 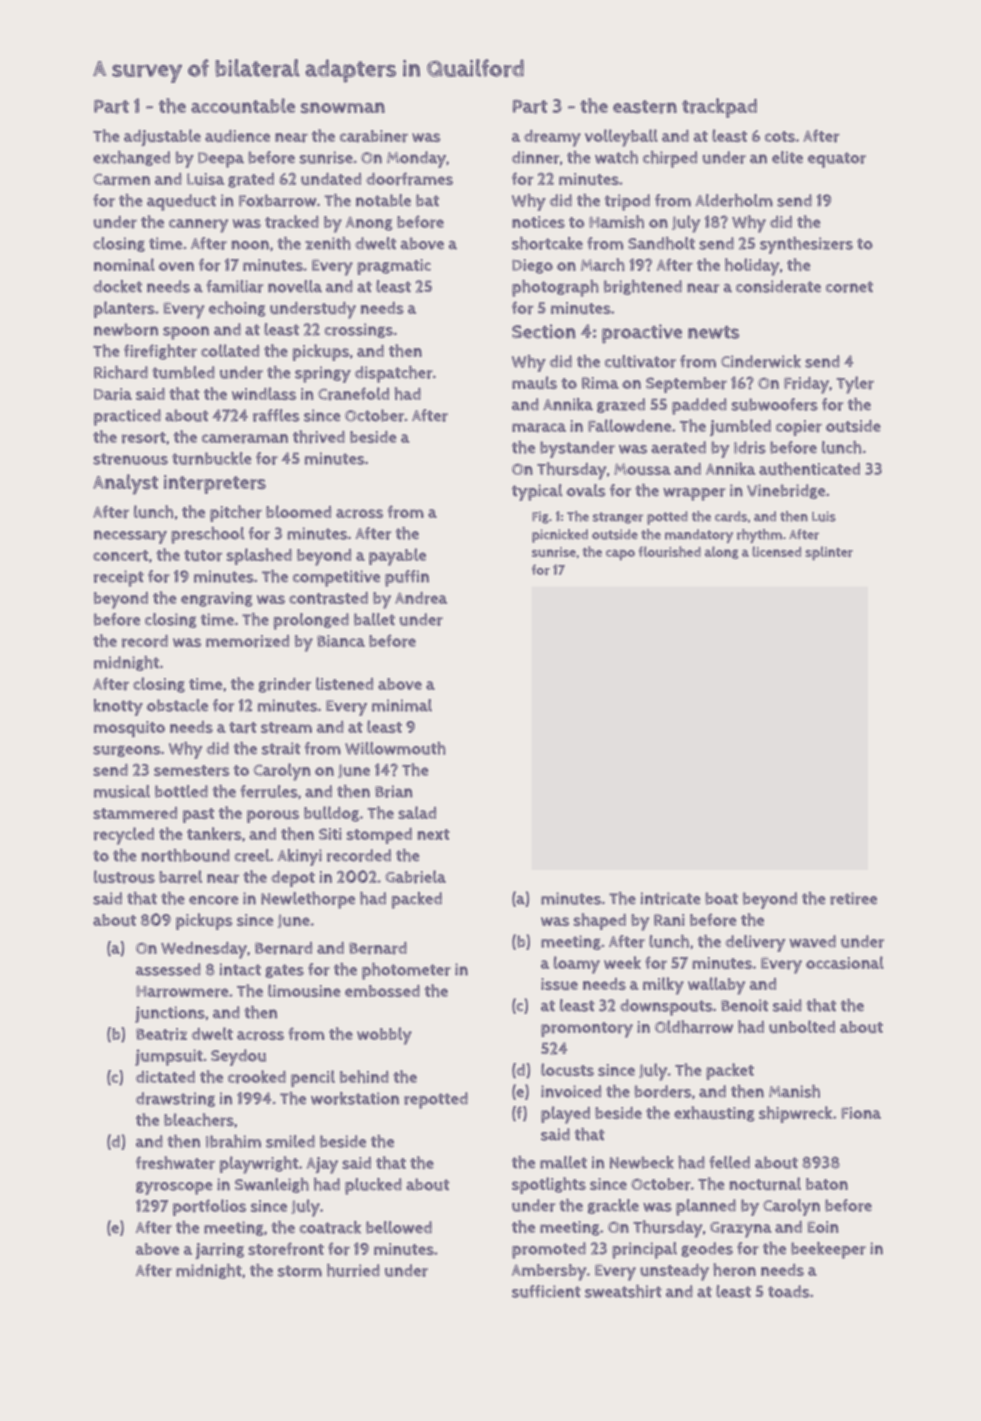 I want to click on Bianca, so click(x=341, y=641).
